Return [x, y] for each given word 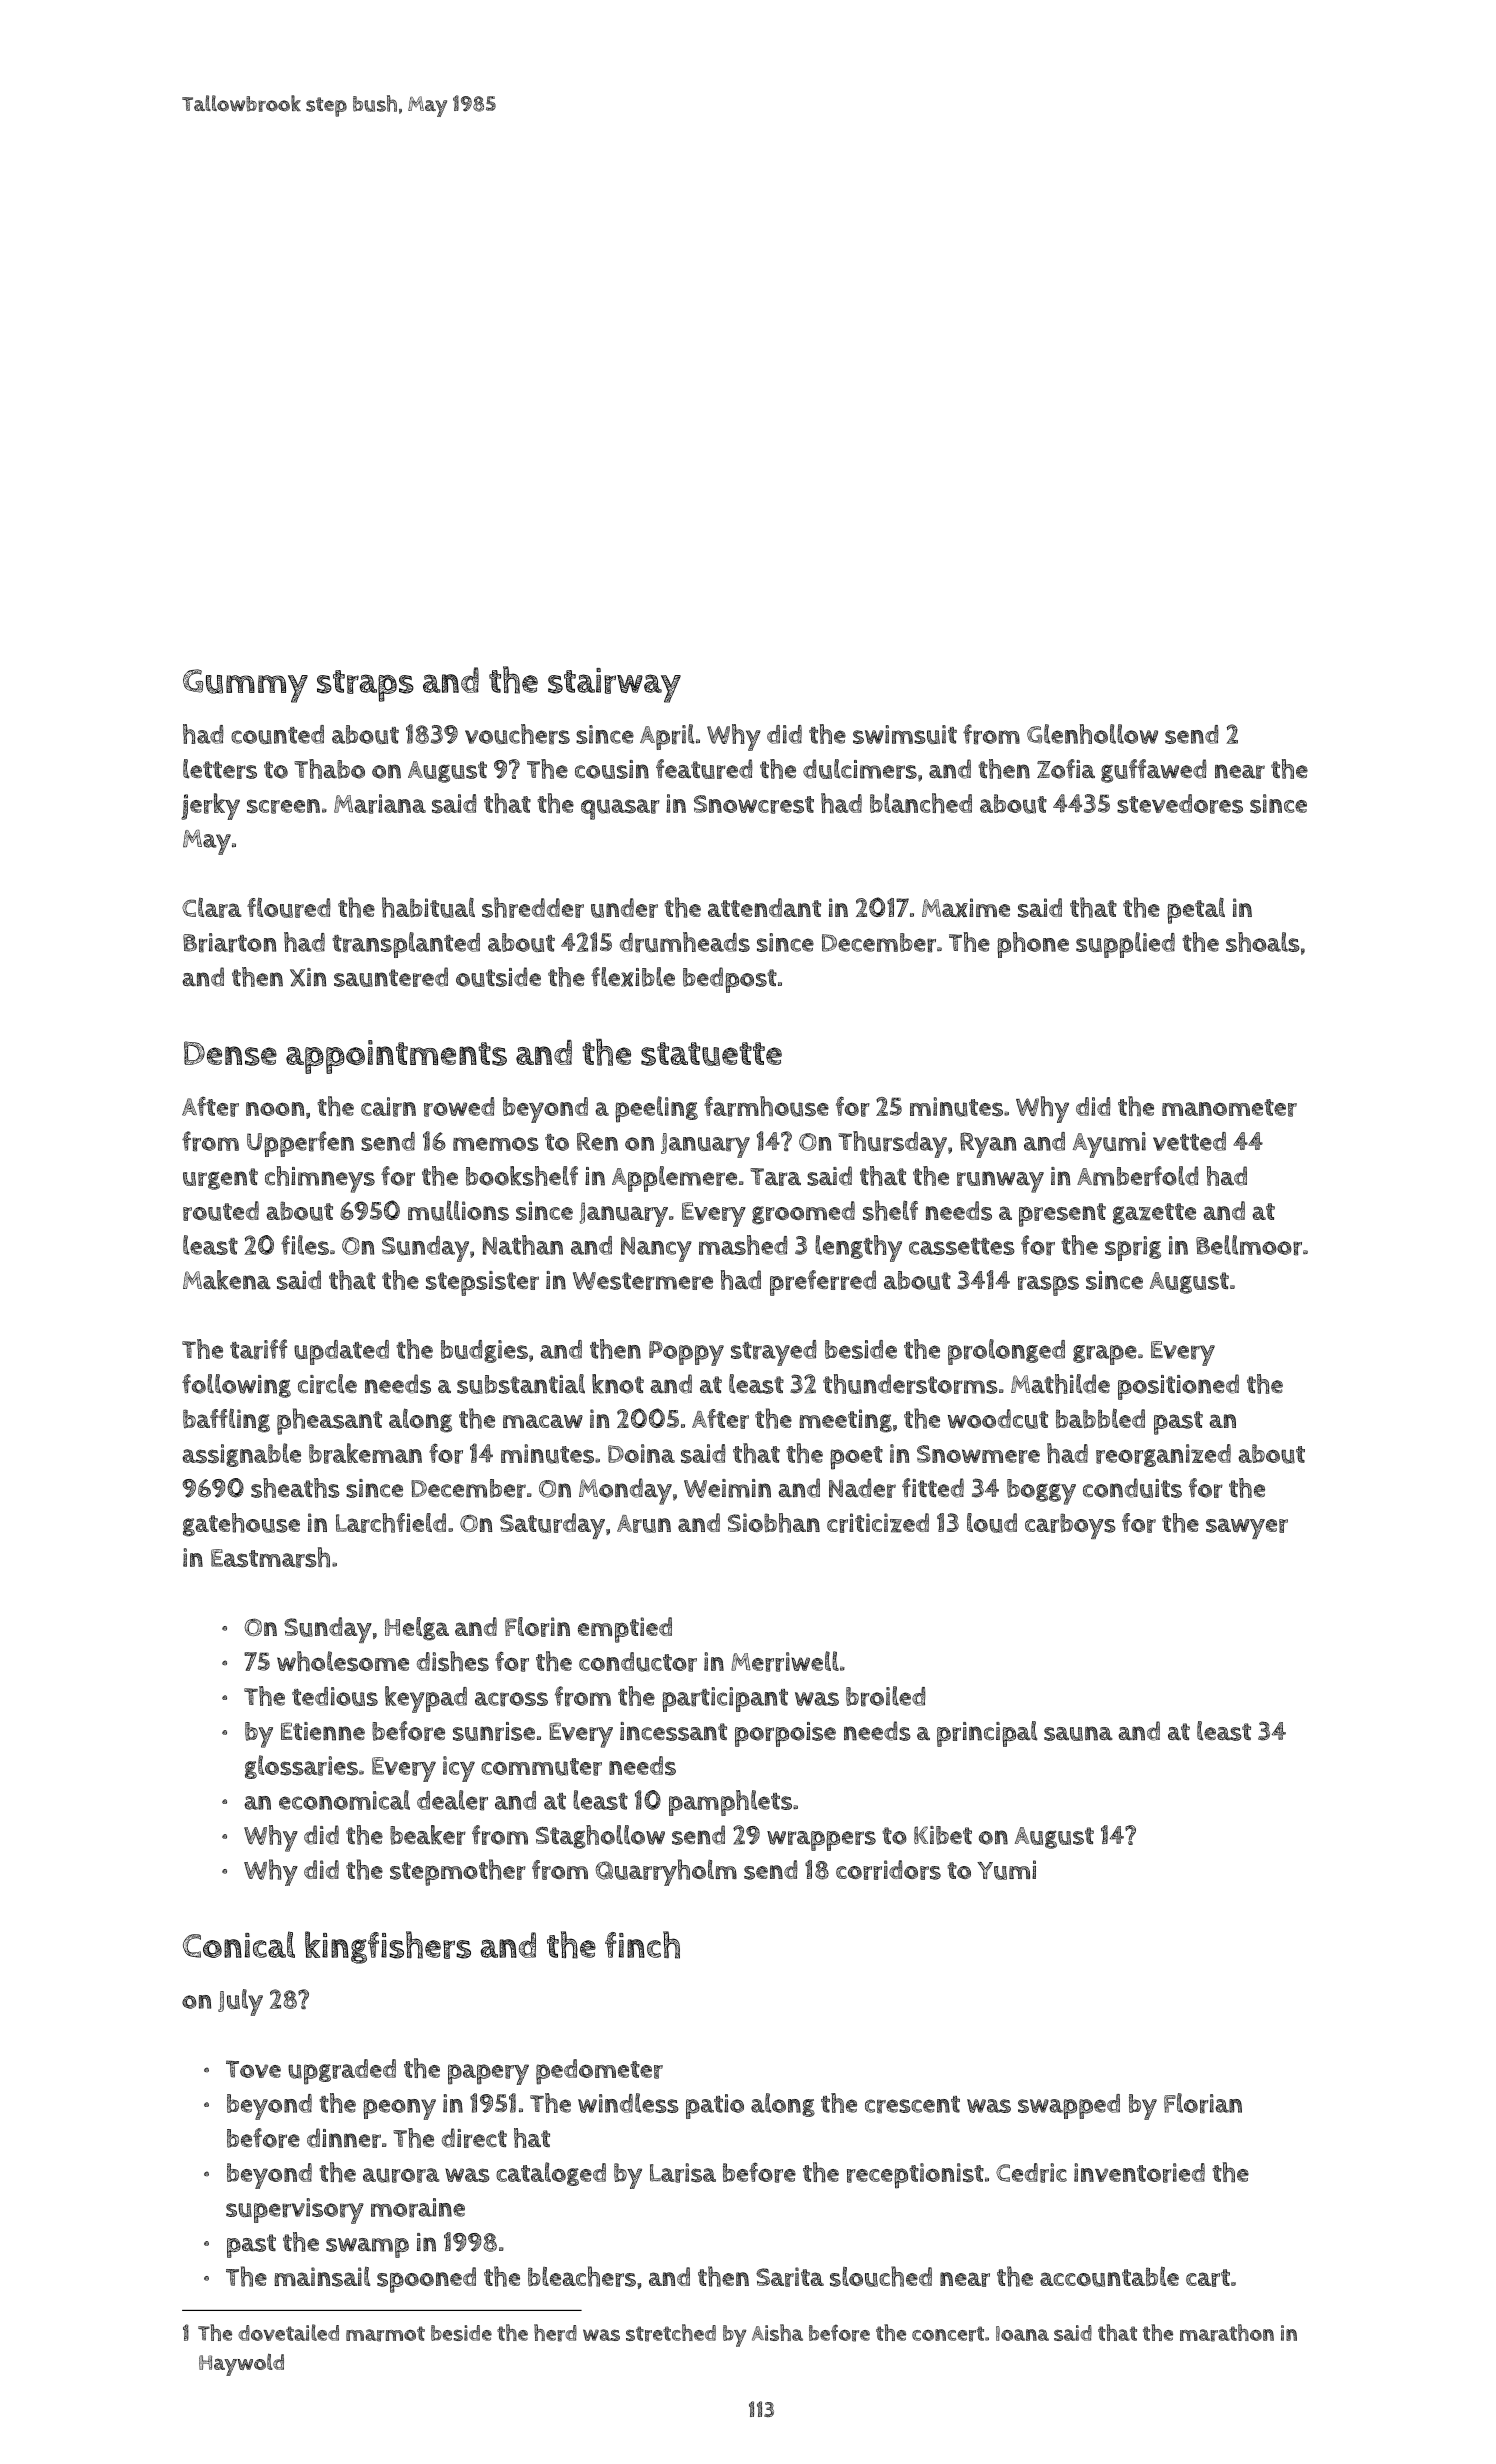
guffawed [1154, 771]
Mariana [380, 804]
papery [488, 2074]
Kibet [943, 1835]
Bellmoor [1249, 1245]
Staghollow [600, 1837]
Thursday [892, 1144]
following [236, 1386]
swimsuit [905, 734]
